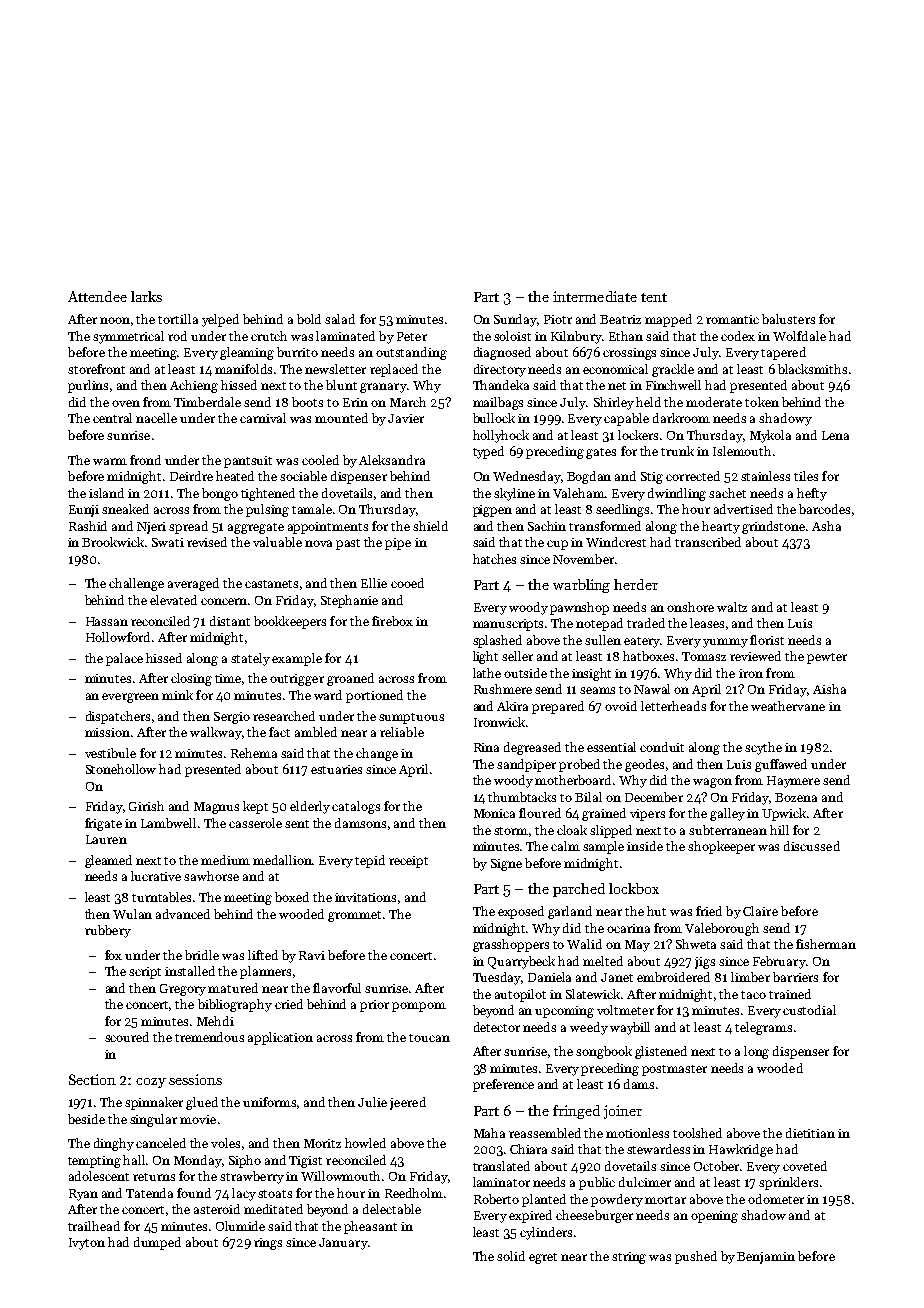  I want to click on translated, so click(501, 1166).
